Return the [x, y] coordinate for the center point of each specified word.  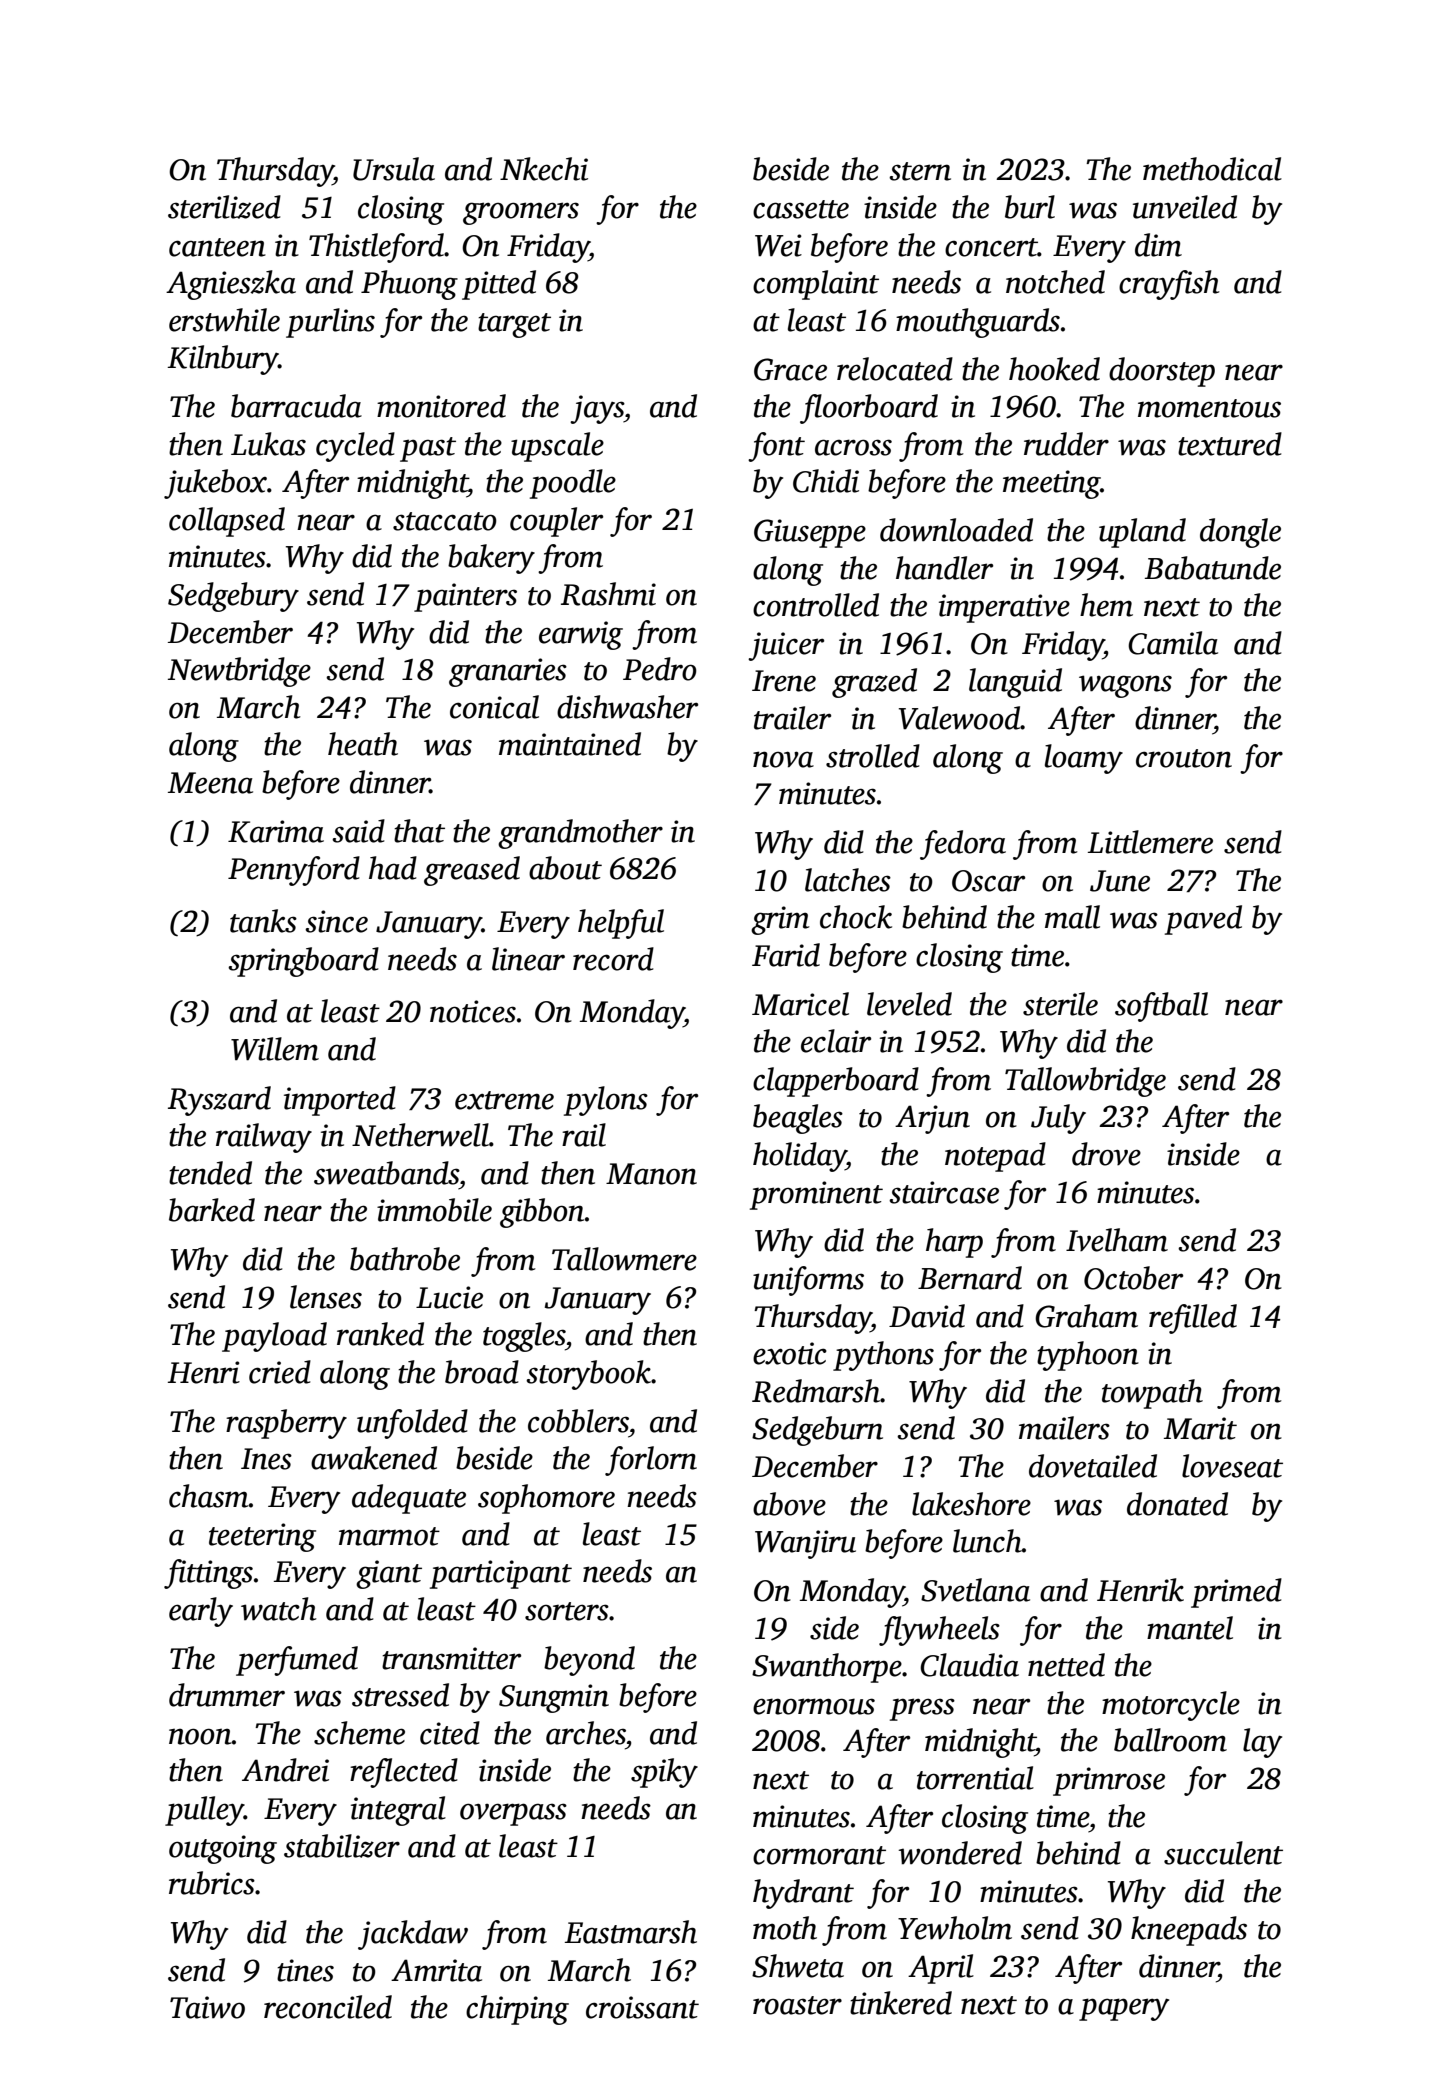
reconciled [328, 2007]
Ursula [394, 169]
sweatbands [386, 1173]
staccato [445, 521]
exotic [790, 1353]
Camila [1173, 643]
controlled [816, 605]
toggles [524, 1337]
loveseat [1232, 1466]
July [1058, 1119]
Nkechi [544, 169]
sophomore [546, 1499]
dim [1158, 245]
